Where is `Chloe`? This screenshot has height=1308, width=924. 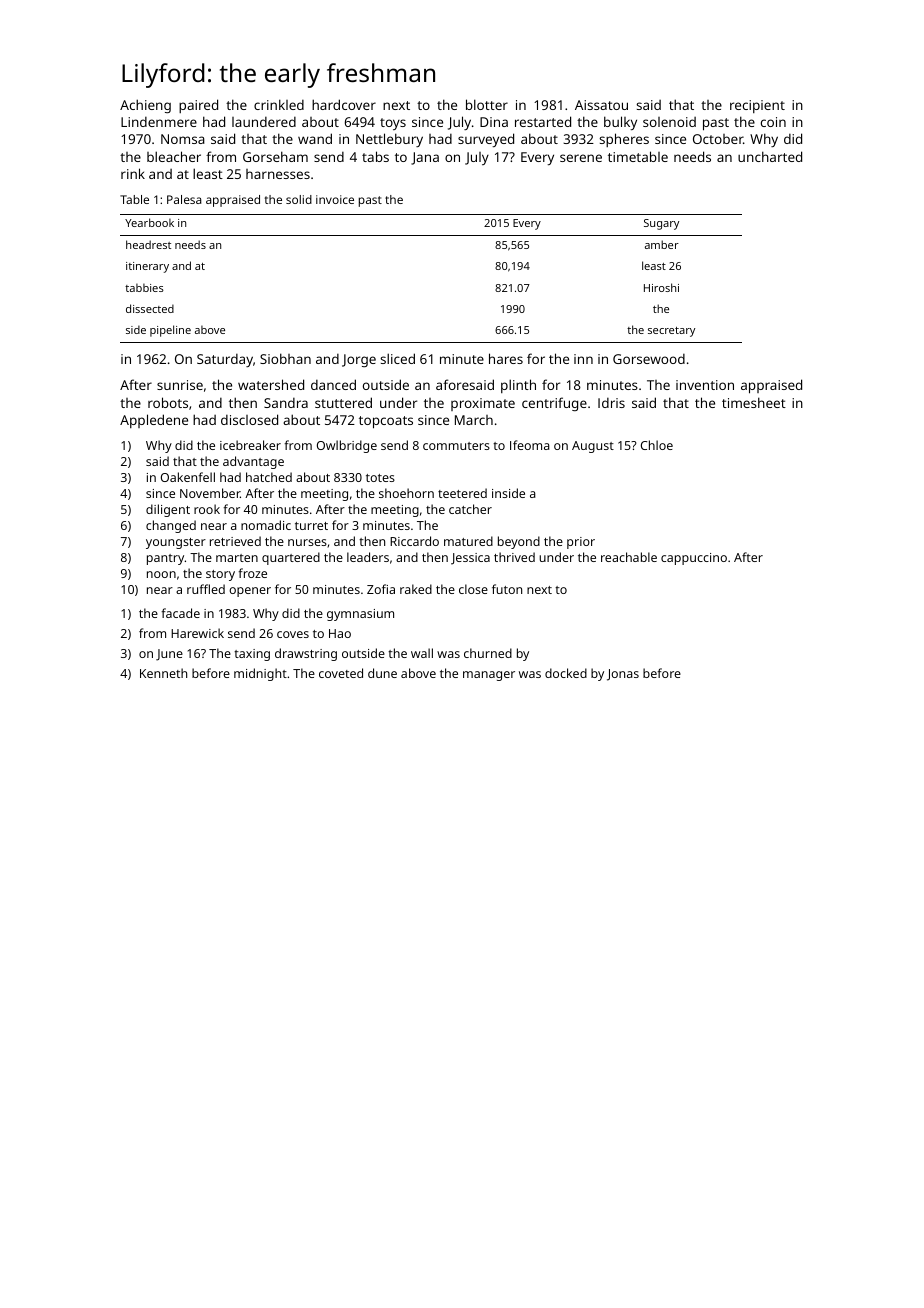 Chloe is located at coordinates (657, 445).
